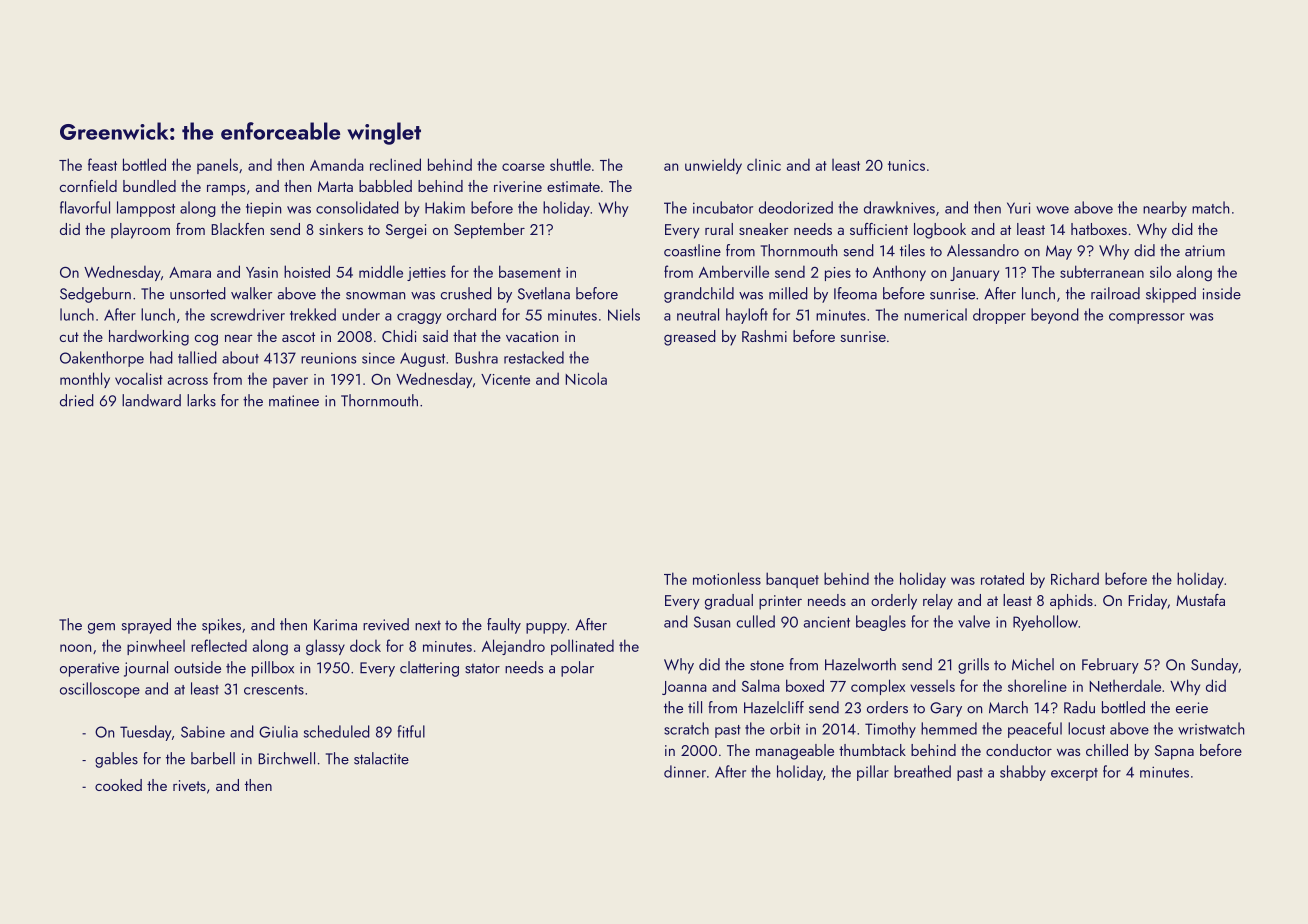 The image size is (1308, 924). Describe the element at coordinates (727, 578) in the screenshot. I see `motionless` at that location.
